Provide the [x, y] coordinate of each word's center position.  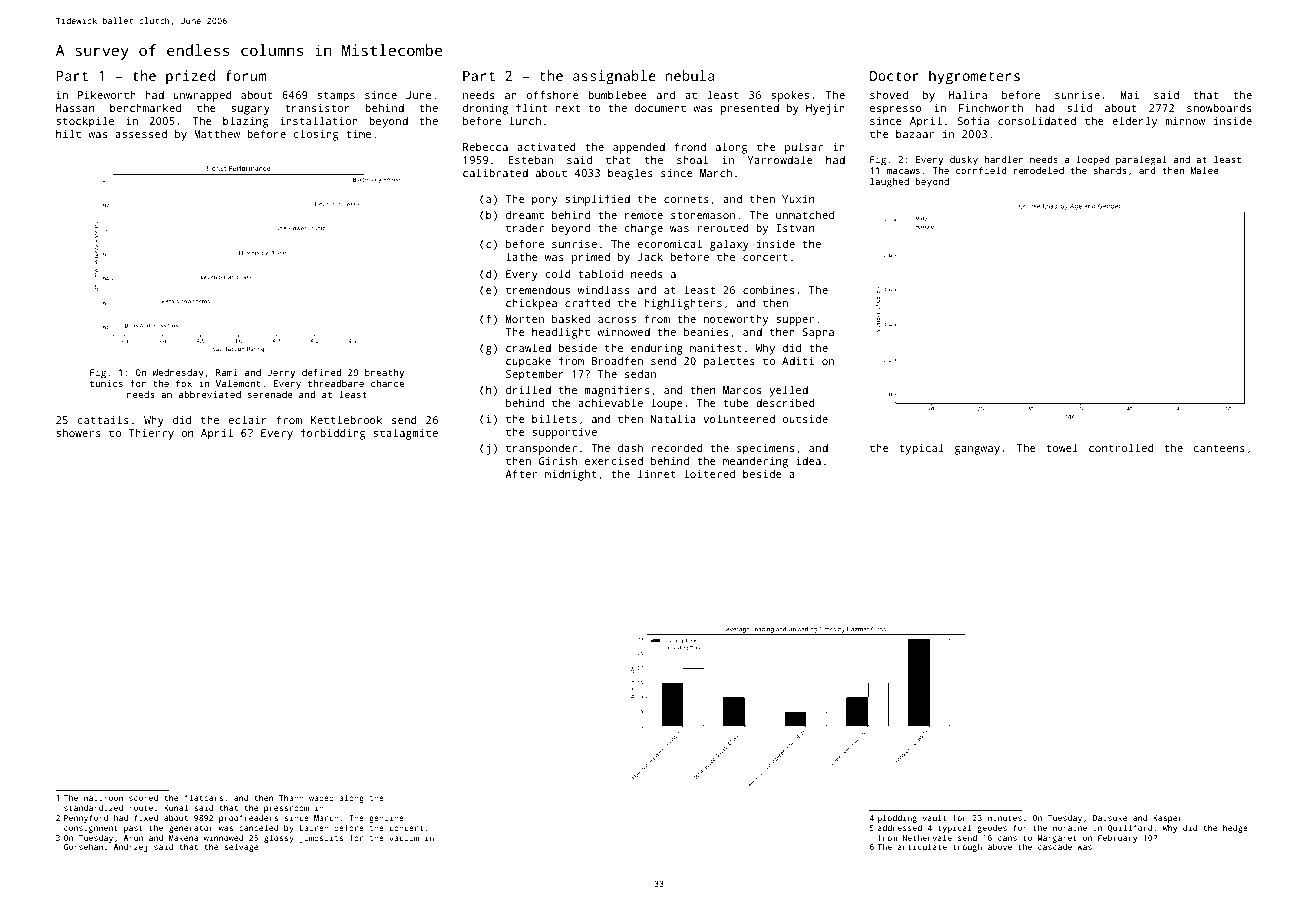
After [521, 473]
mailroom [103, 797]
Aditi [798, 361]
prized [190, 77]
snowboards [1219, 107]
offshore [553, 94]
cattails [103, 419]
